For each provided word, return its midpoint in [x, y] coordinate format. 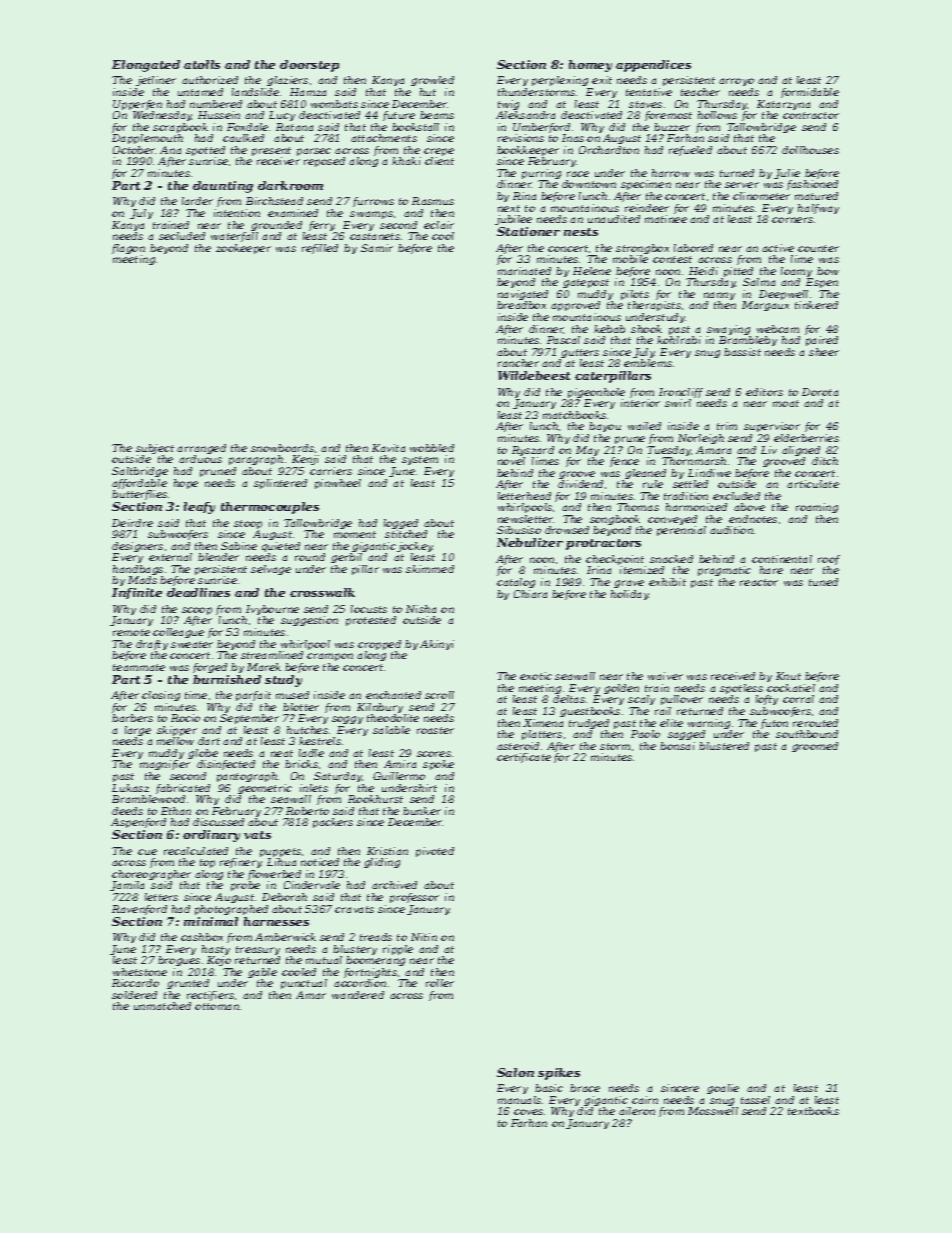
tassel [755, 1100]
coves [528, 1112]
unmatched [162, 1006]
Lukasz [130, 788]
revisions [521, 138]
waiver [665, 676]
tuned [823, 582]
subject [155, 449]
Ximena [543, 723]
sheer [824, 352]
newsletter [526, 519]
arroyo [736, 82]
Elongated [146, 66]
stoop [248, 524]
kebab [609, 329]
